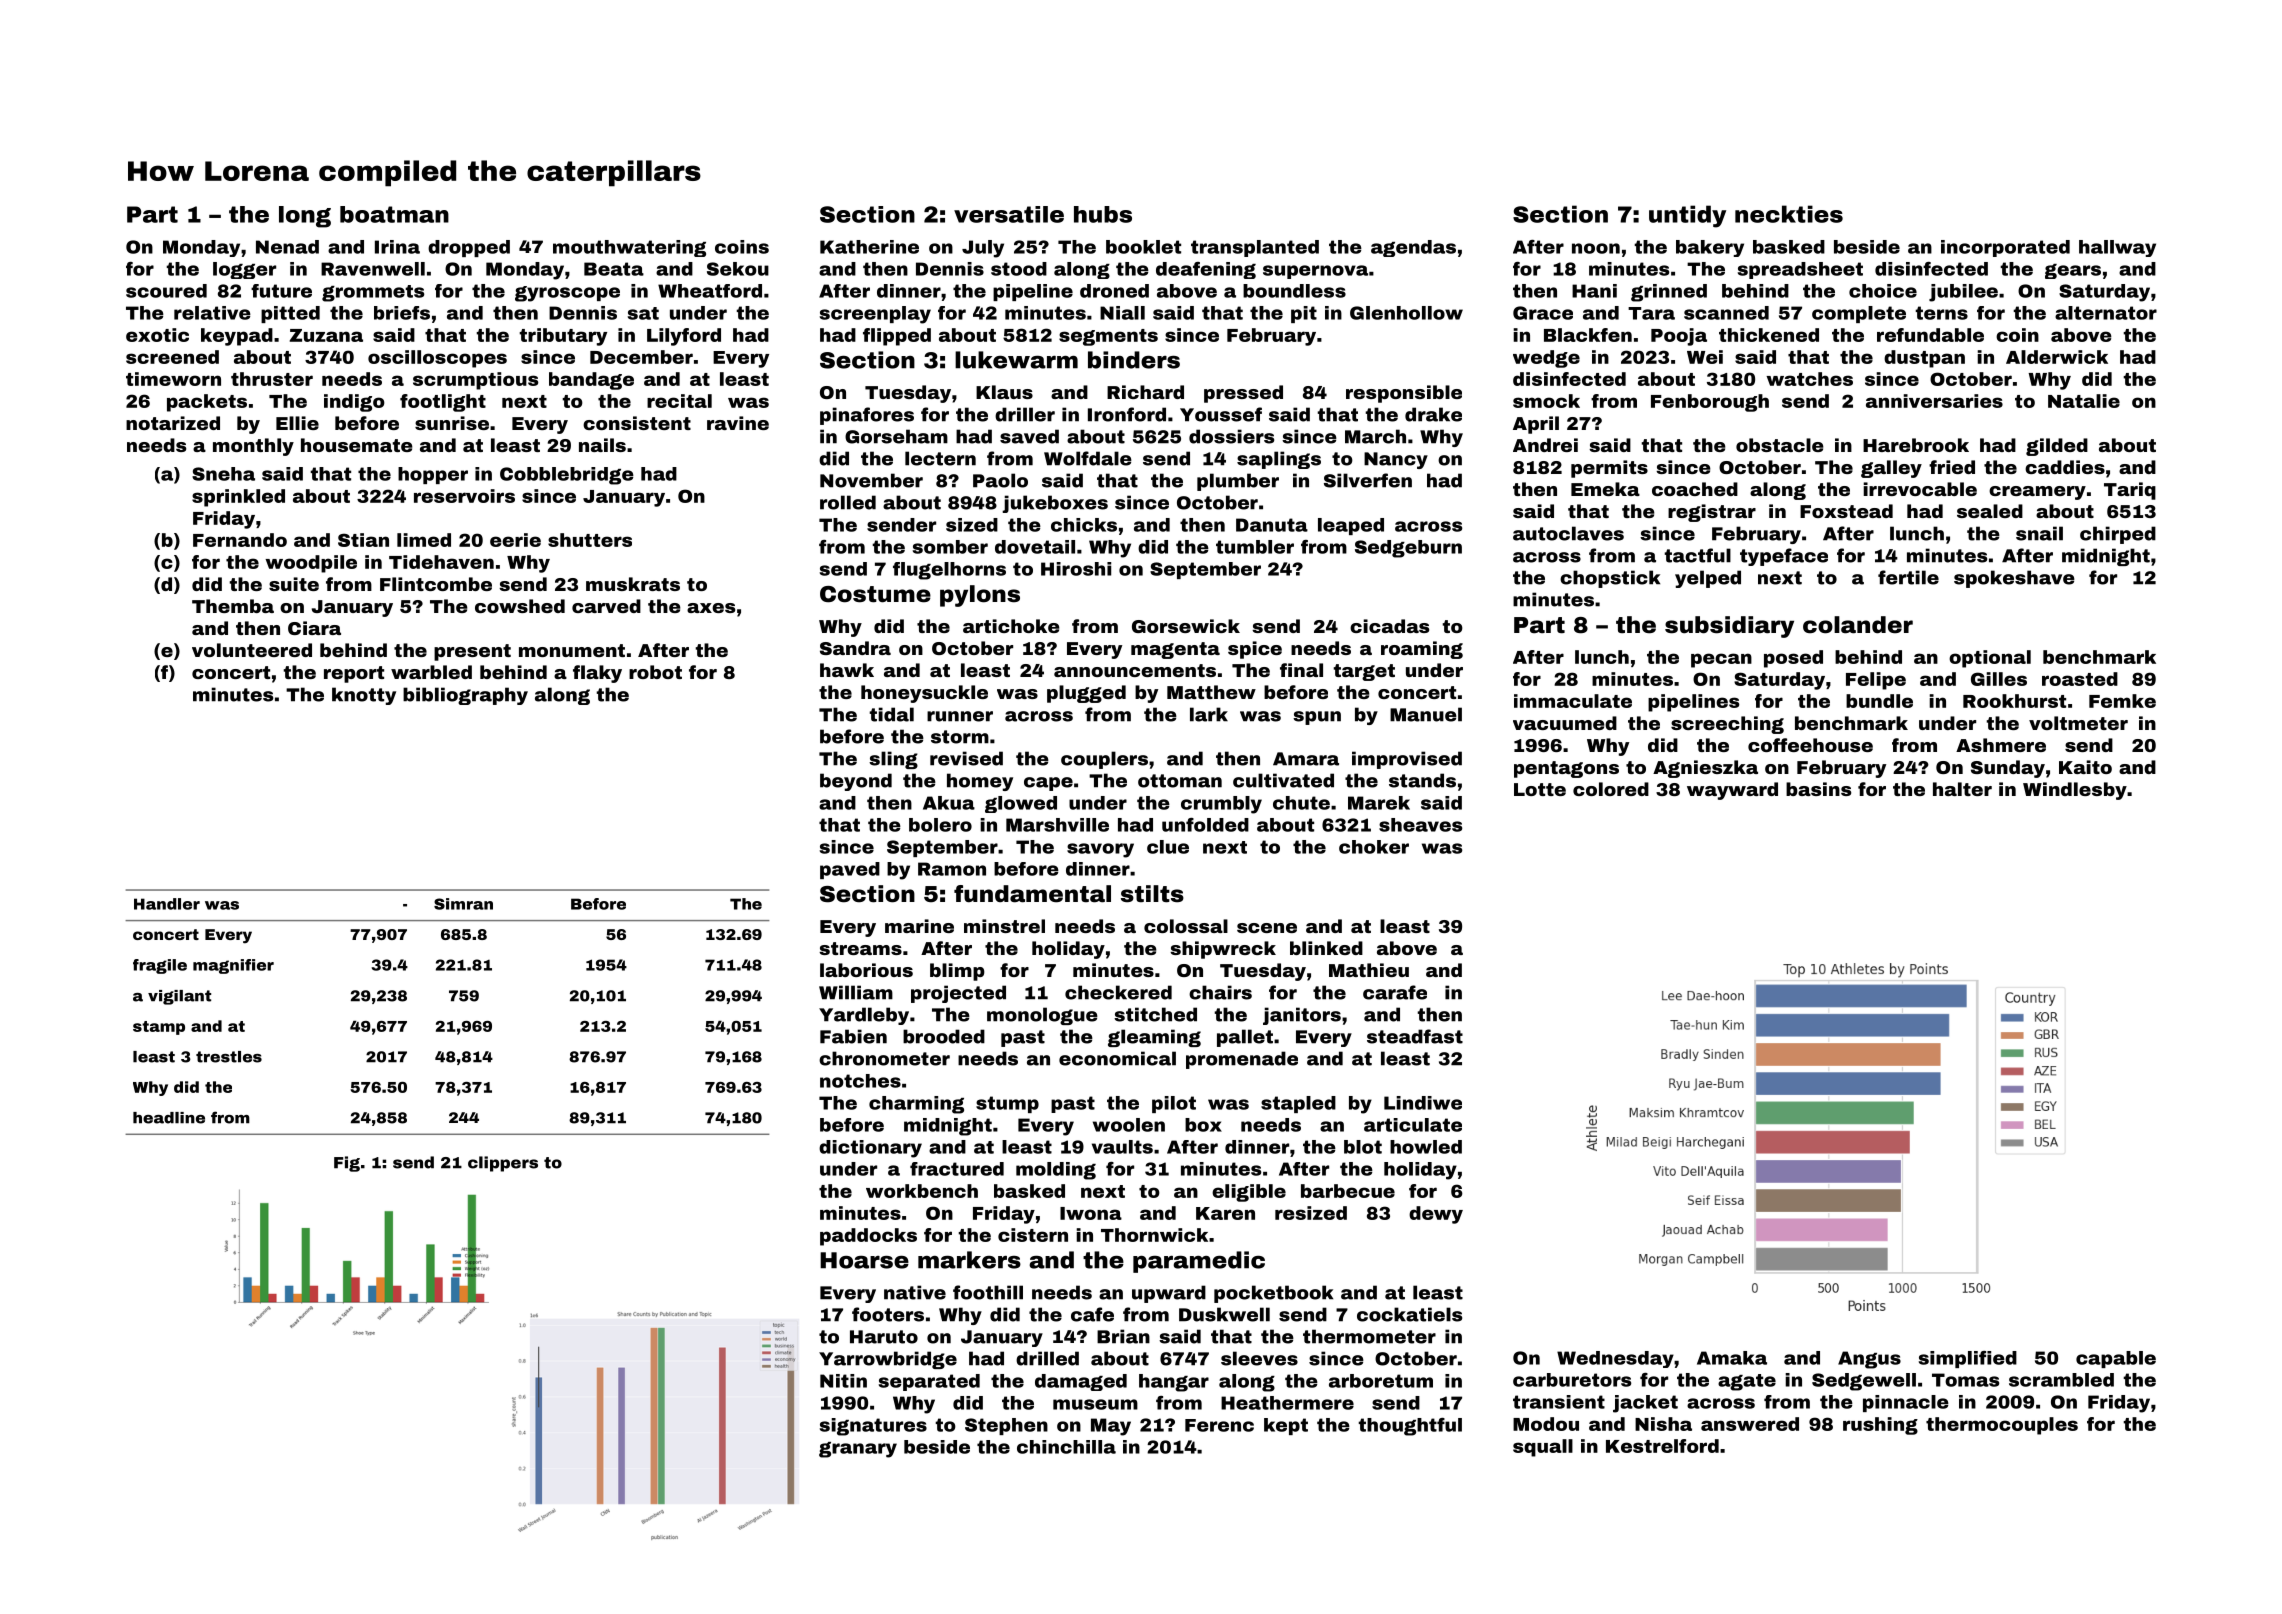  What do you see at coordinates (1415, 1036) in the screenshot?
I see `steadfast` at bounding box center [1415, 1036].
